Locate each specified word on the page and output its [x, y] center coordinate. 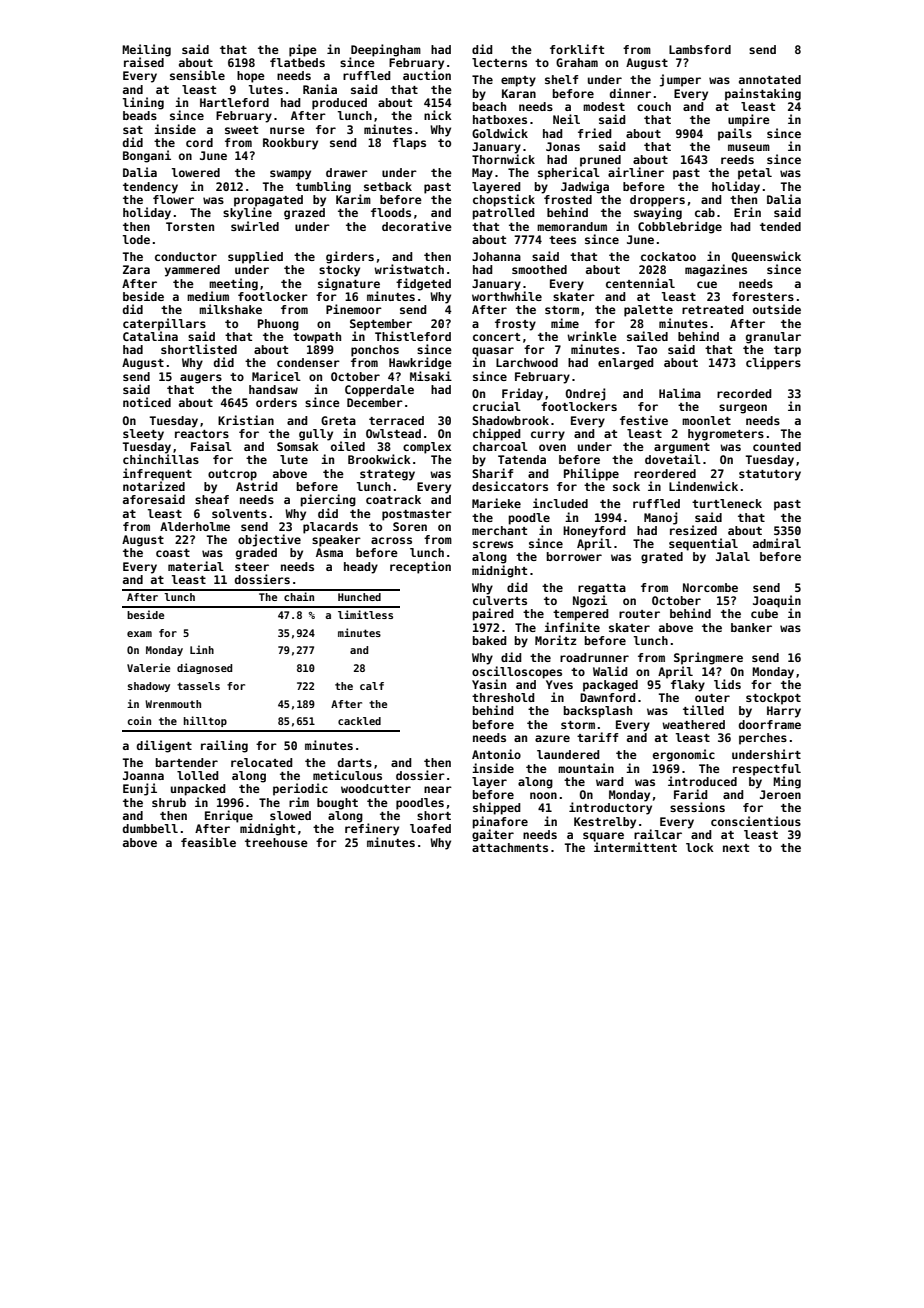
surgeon [743, 409]
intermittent [635, 847]
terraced [396, 420]
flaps [409, 144]
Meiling [146, 50]
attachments [510, 847]
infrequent [157, 474]
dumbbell [150, 828]
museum [749, 147]
